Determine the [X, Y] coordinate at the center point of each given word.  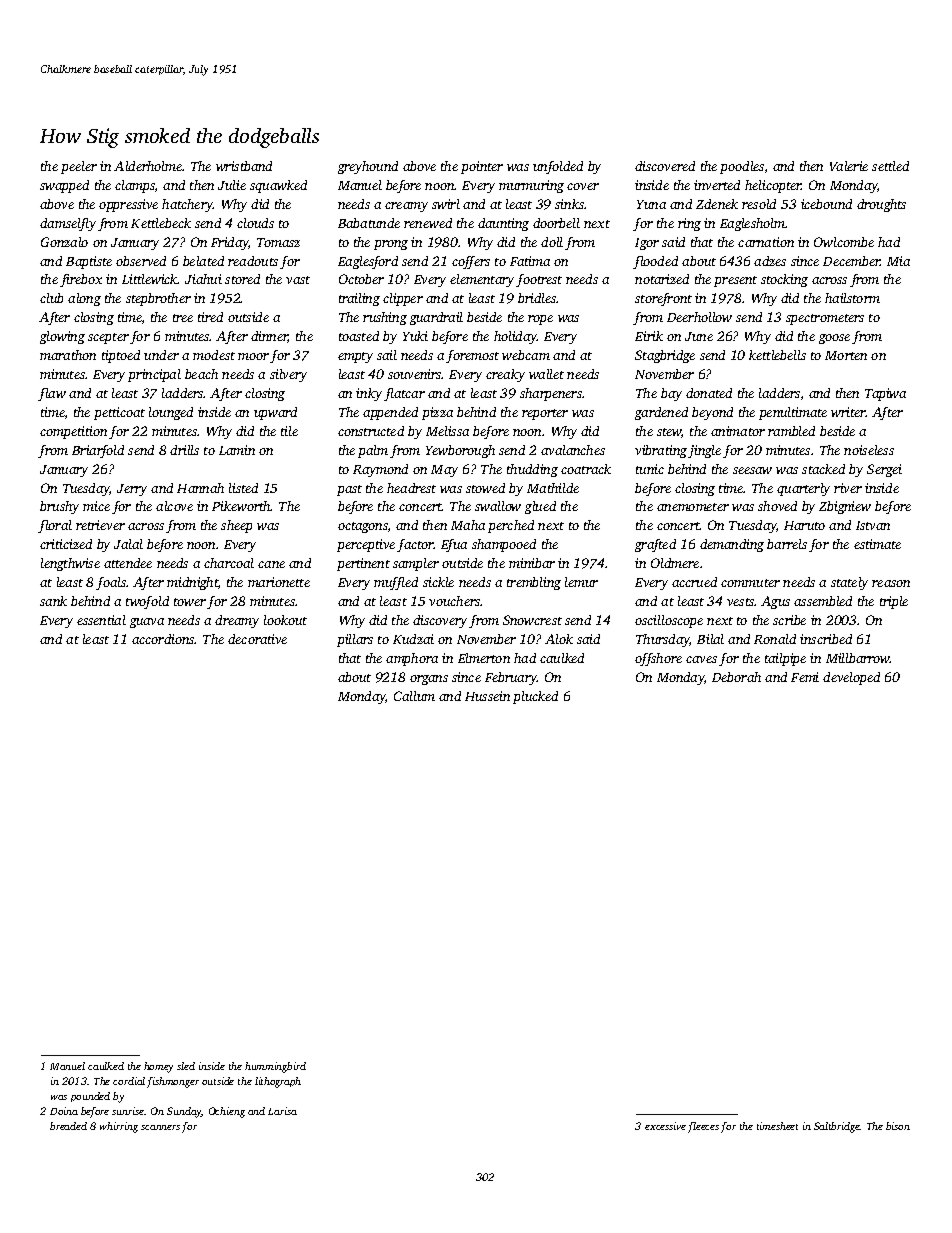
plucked [535, 697]
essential [101, 620]
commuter [750, 583]
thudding [532, 470]
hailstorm [852, 298]
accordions [163, 639]
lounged [171, 413]
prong [391, 245]
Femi [805, 677]
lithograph [278, 1082]
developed [851, 678]
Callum [414, 696]
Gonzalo [64, 242]
